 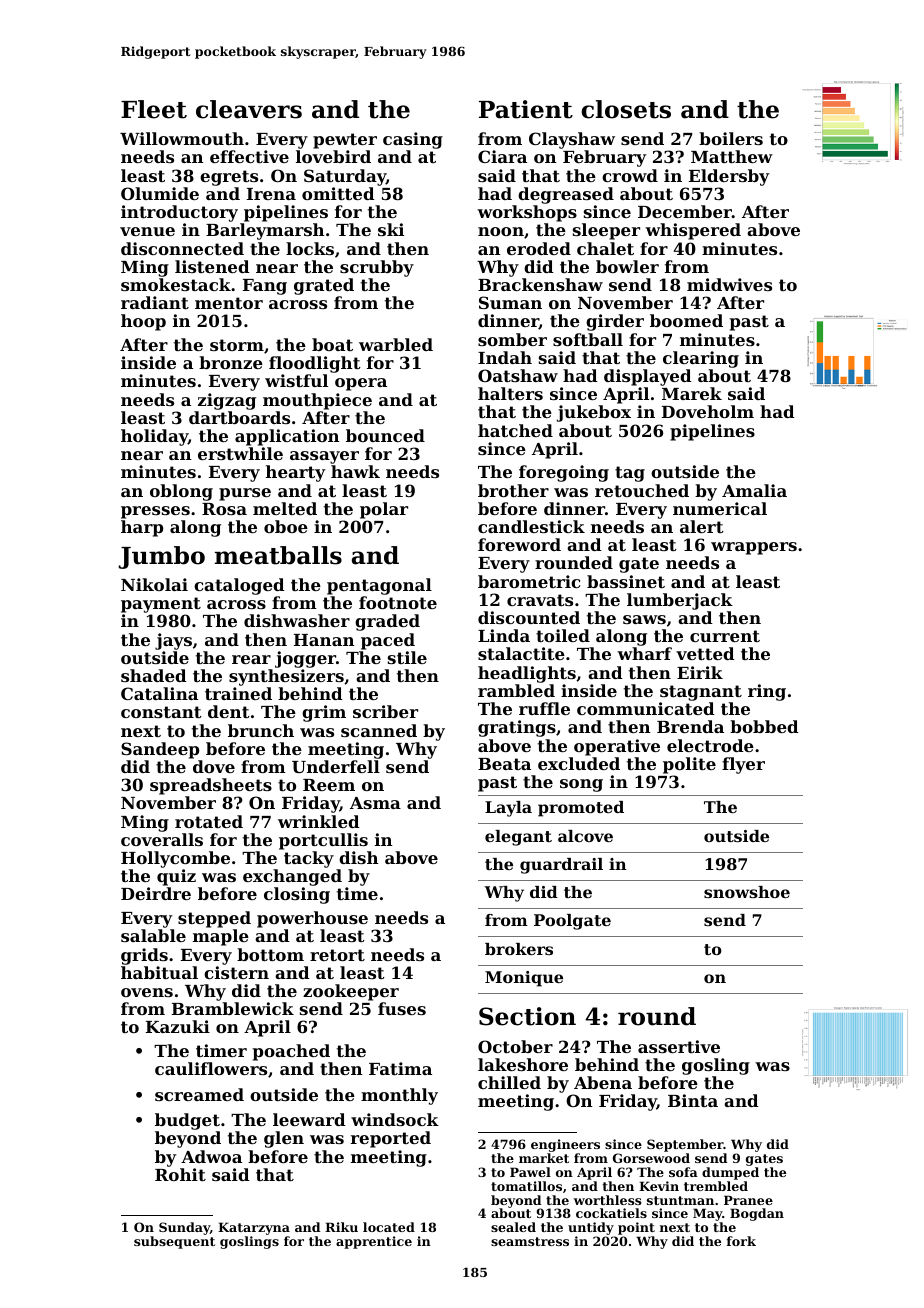 I want to click on Asma, so click(x=375, y=803).
